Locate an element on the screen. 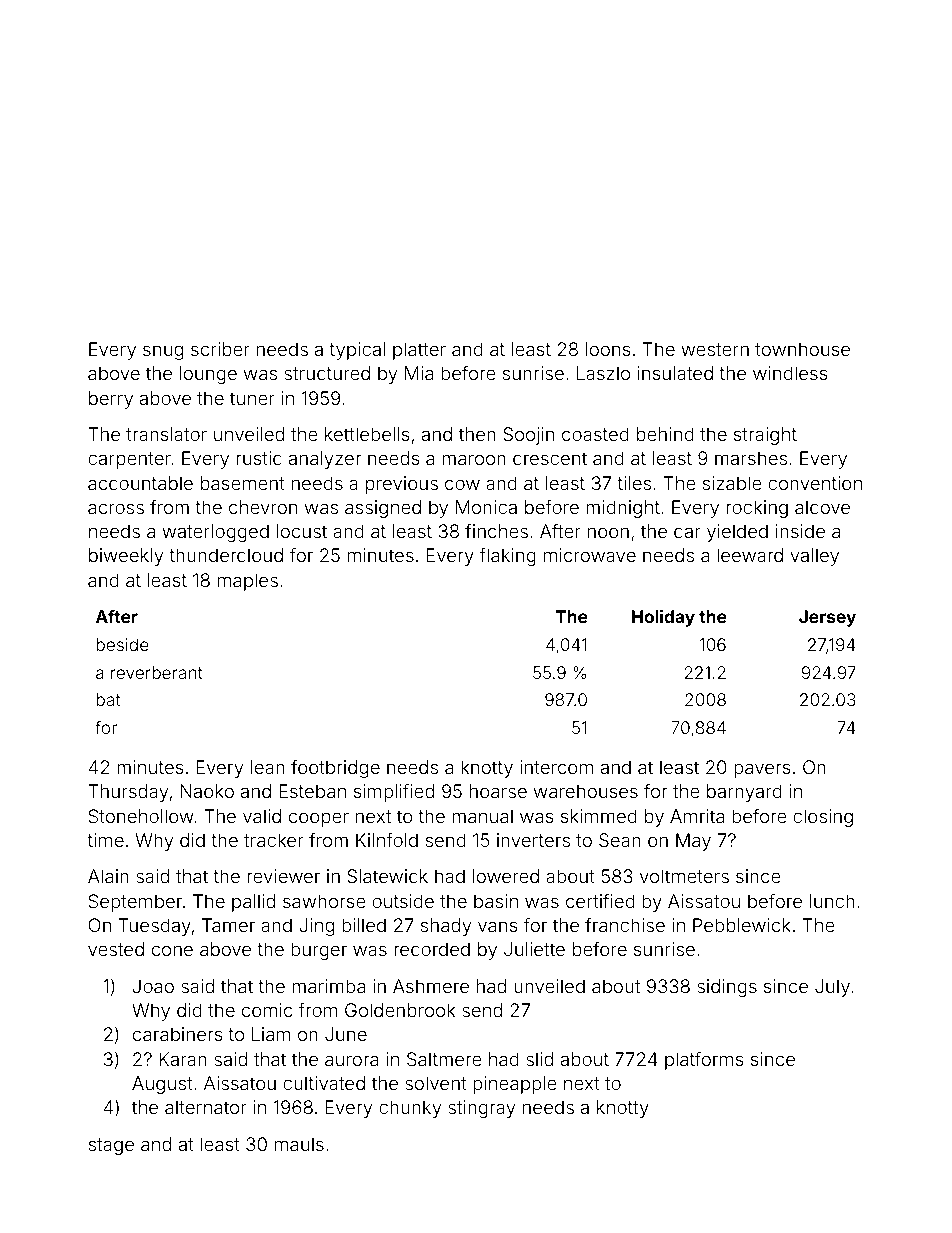 Image resolution: width=952 pixels, height=1233 pixels. typical is located at coordinates (357, 351).
